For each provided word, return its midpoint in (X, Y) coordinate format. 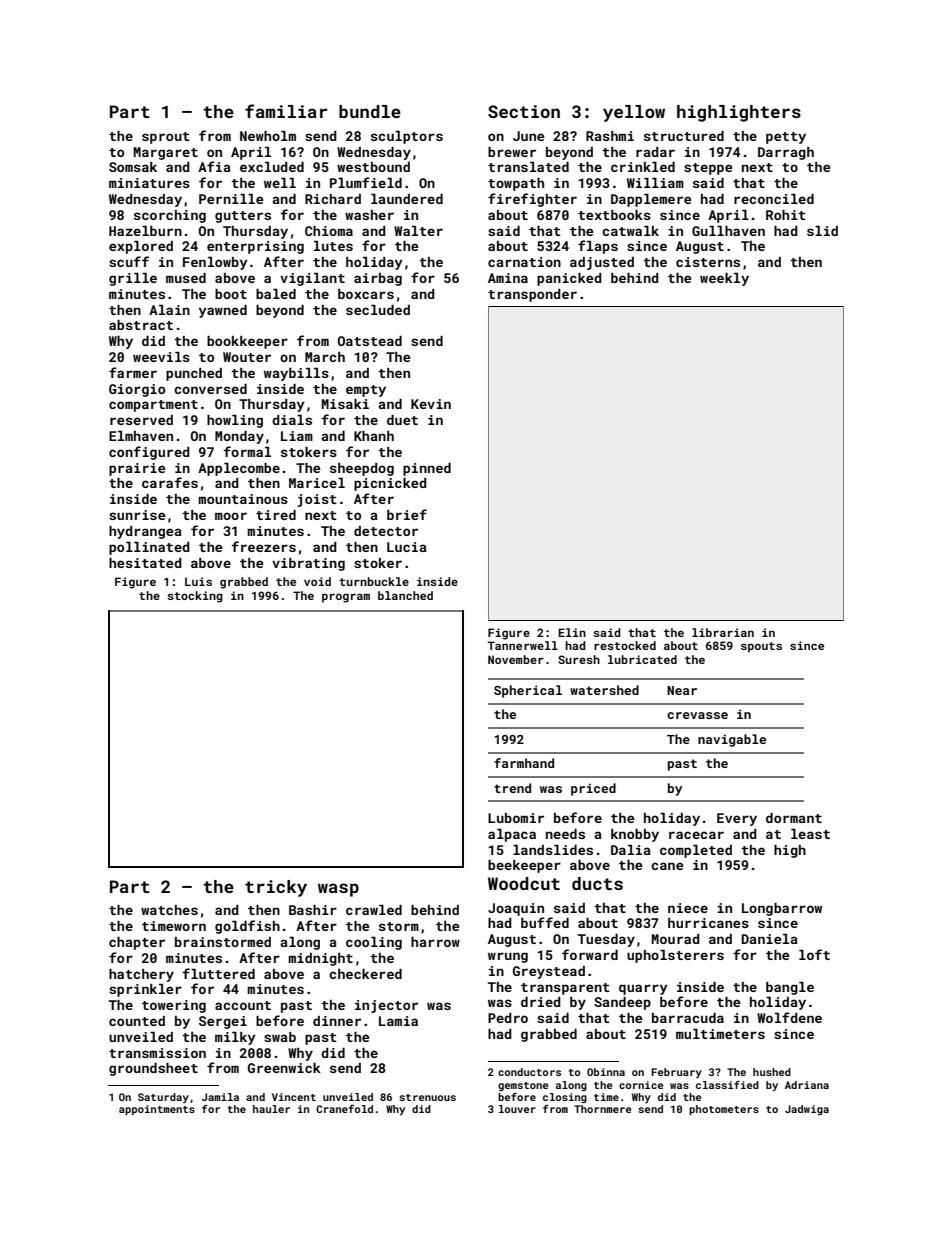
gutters (243, 217)
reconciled (774, 199)
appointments (157, 1110)
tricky (276, 888)
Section (524, 111)
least (810, 834)
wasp (338, 890)
